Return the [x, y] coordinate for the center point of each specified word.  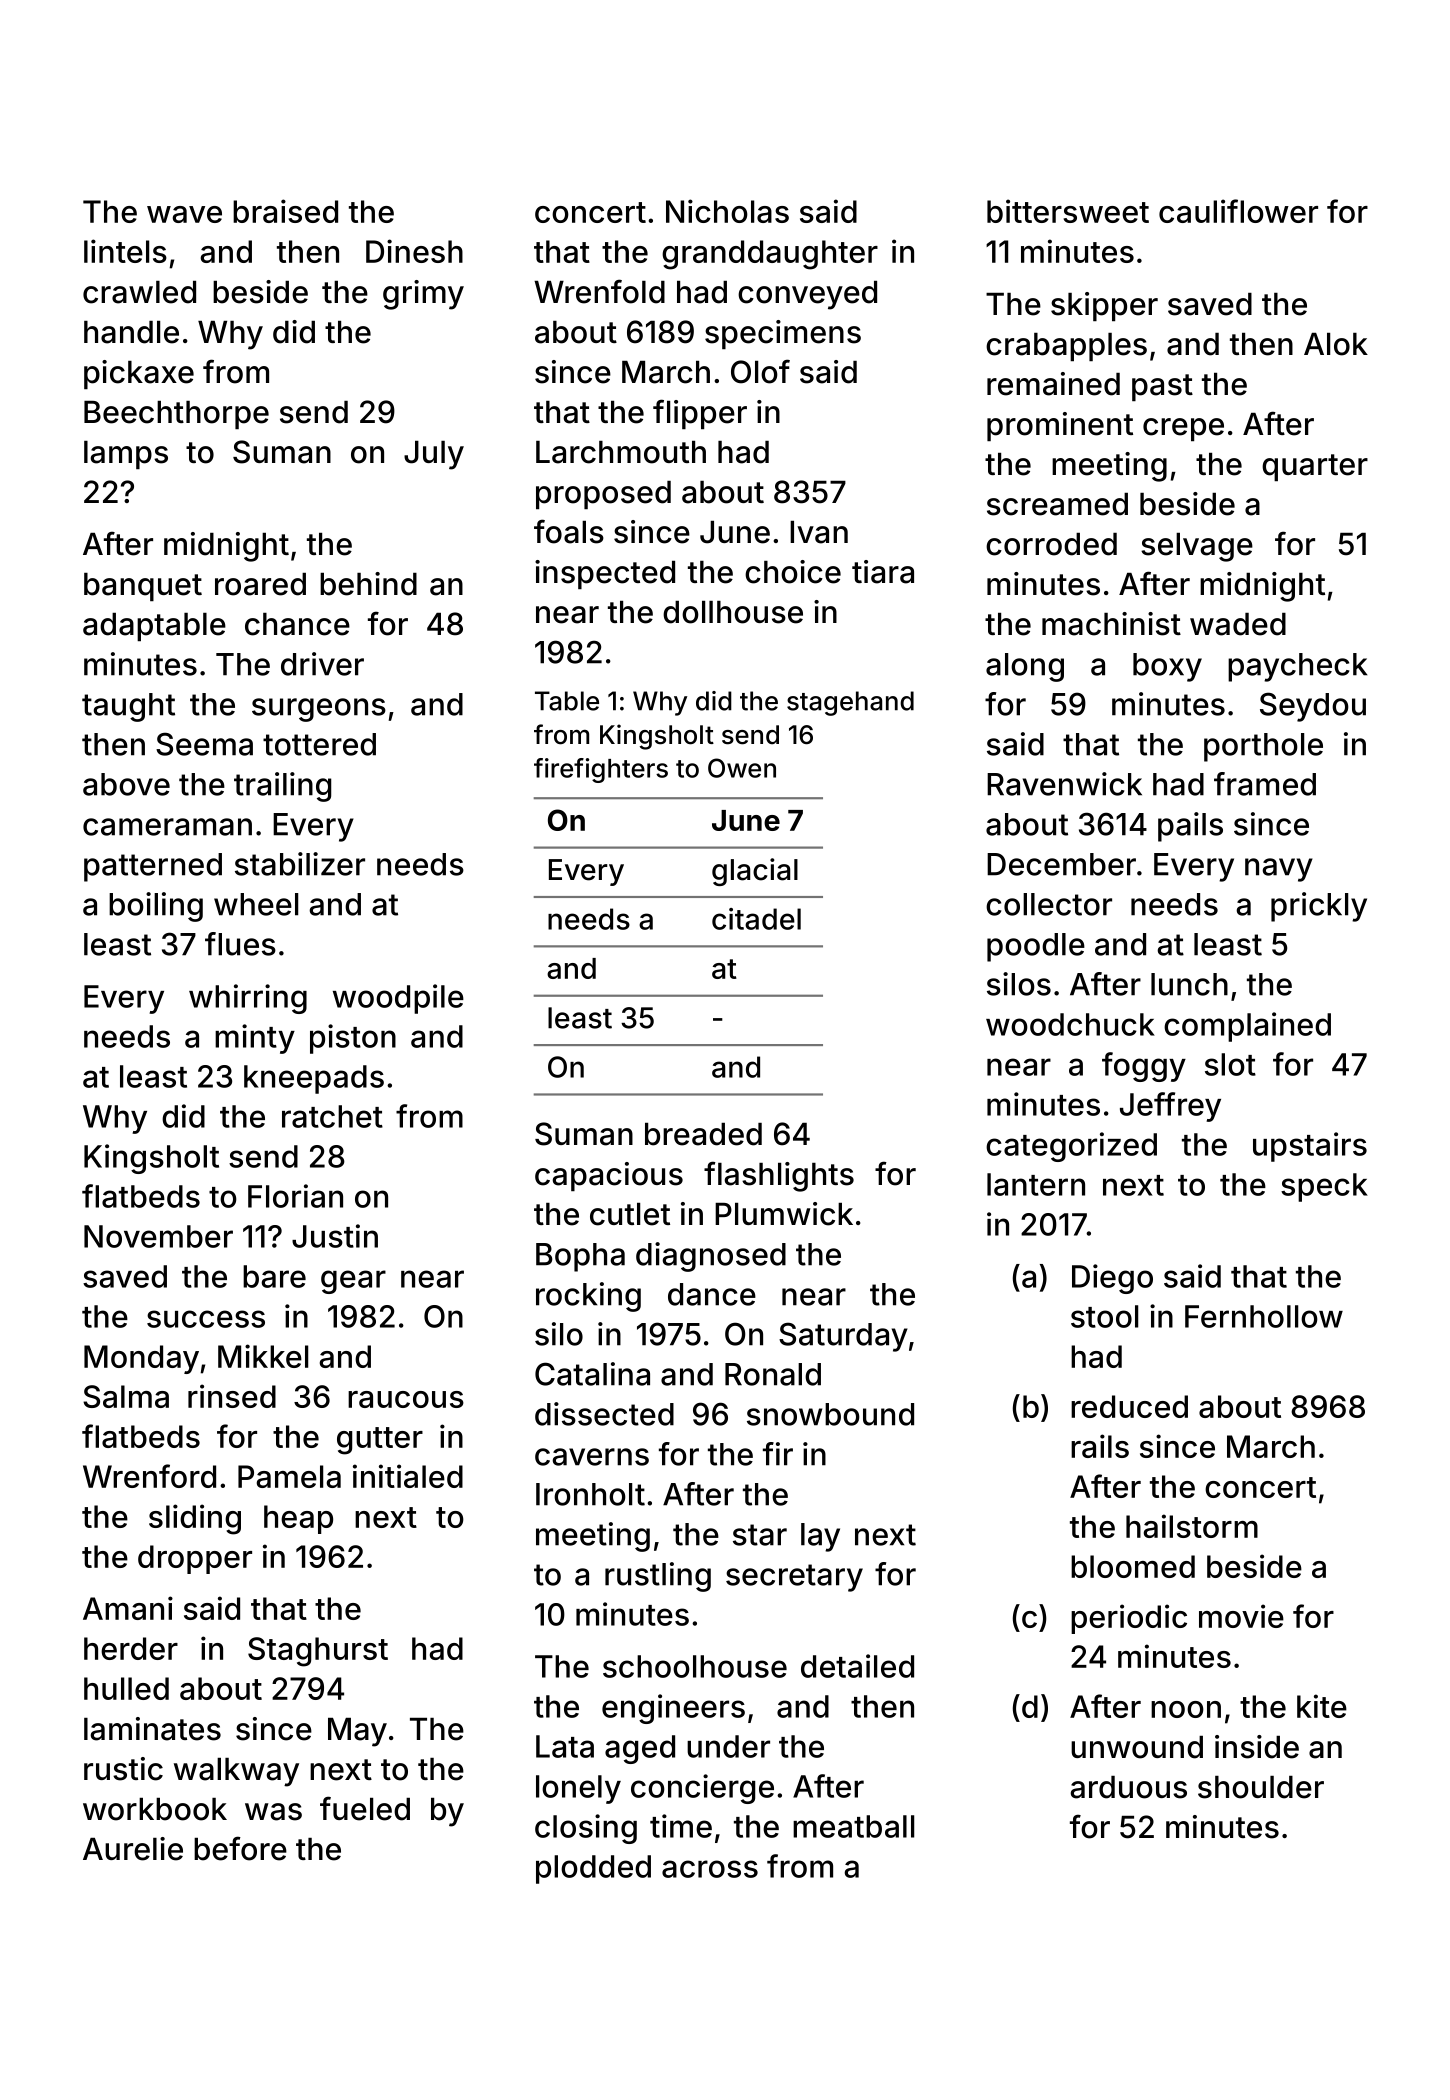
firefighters [601, 770]
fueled [365, 1808]
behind [368, 584]
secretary [794, 1578]
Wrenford [149, 1476]
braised [285, 211]
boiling [156, 907]
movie [1241, 1616]
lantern [1036, 1184]
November [158, 1236]
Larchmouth [621, 452]
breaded [703, 1134]
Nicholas [727, 211]
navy [1279, 870]
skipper [1104, 306]
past [1162, 387]
